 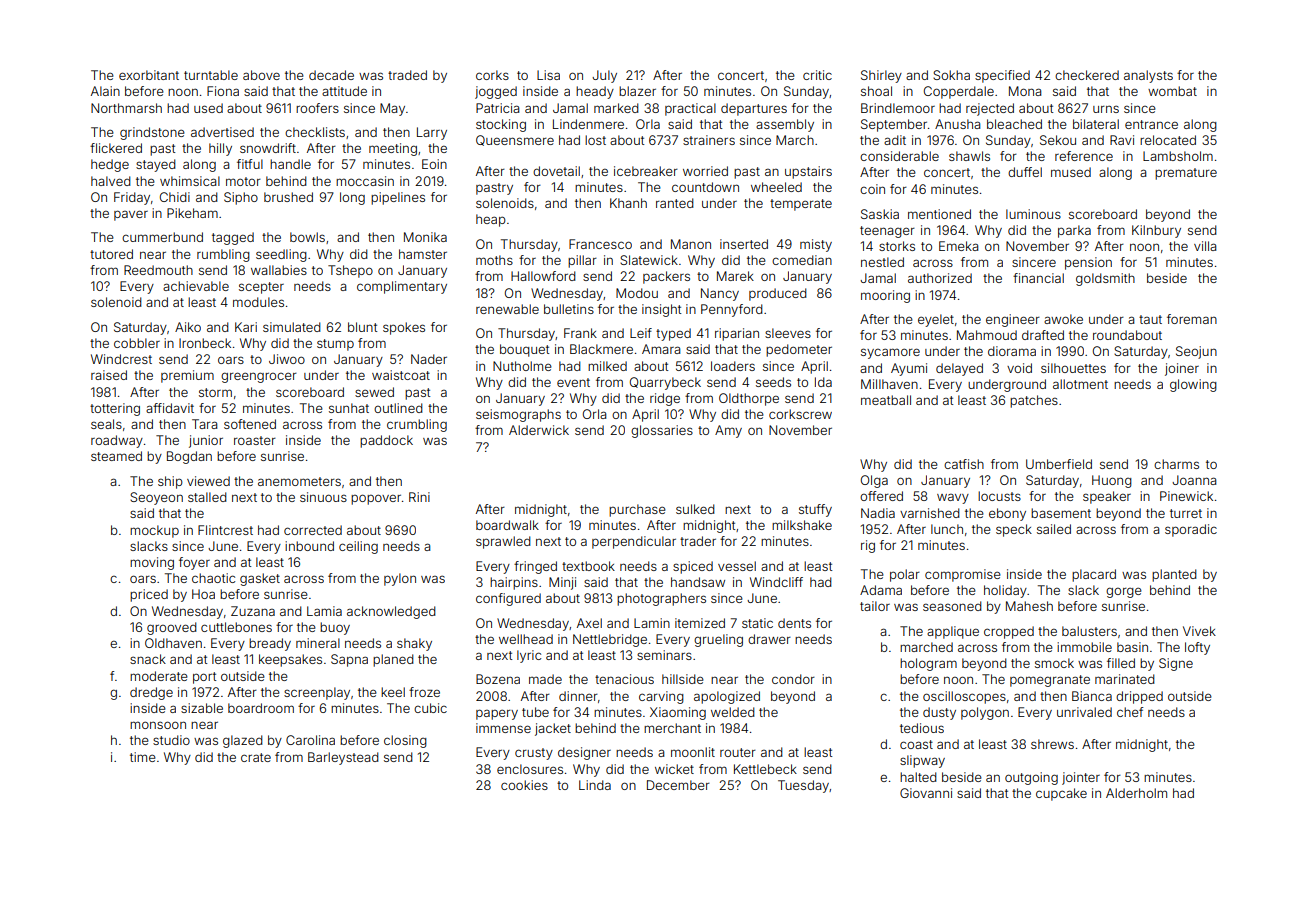 I want to click on foyer, so click(x=194, y=563).
